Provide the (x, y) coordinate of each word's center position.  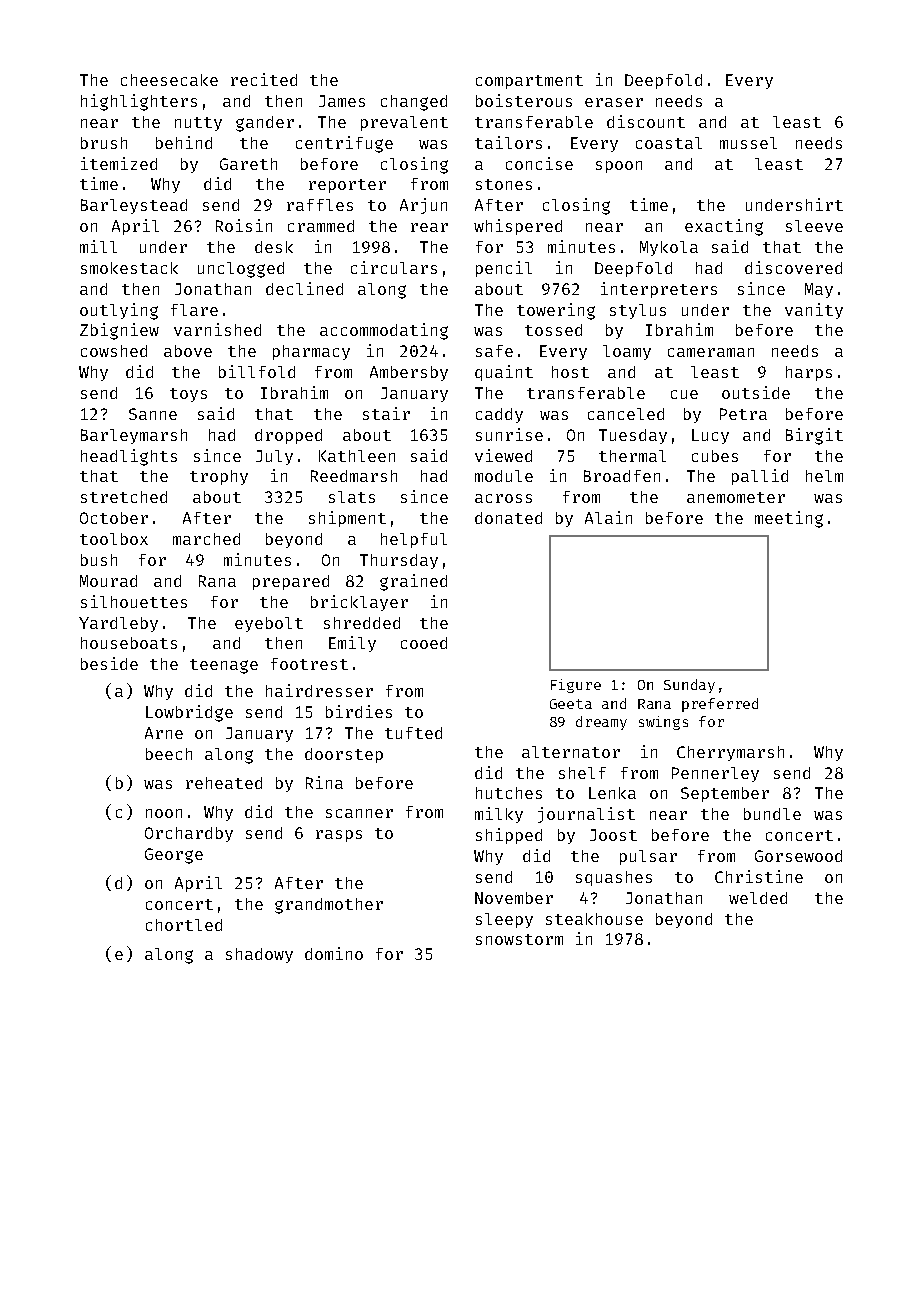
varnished (217, 329)
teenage (224, 666)
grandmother (329, 906)
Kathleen (357, 456)
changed (414, 103)
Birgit (814, 436)
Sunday (689, 686)
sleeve (814, 226)
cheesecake (169, 80)
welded (758, 898)
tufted (413, 733)
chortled (184, 925)
